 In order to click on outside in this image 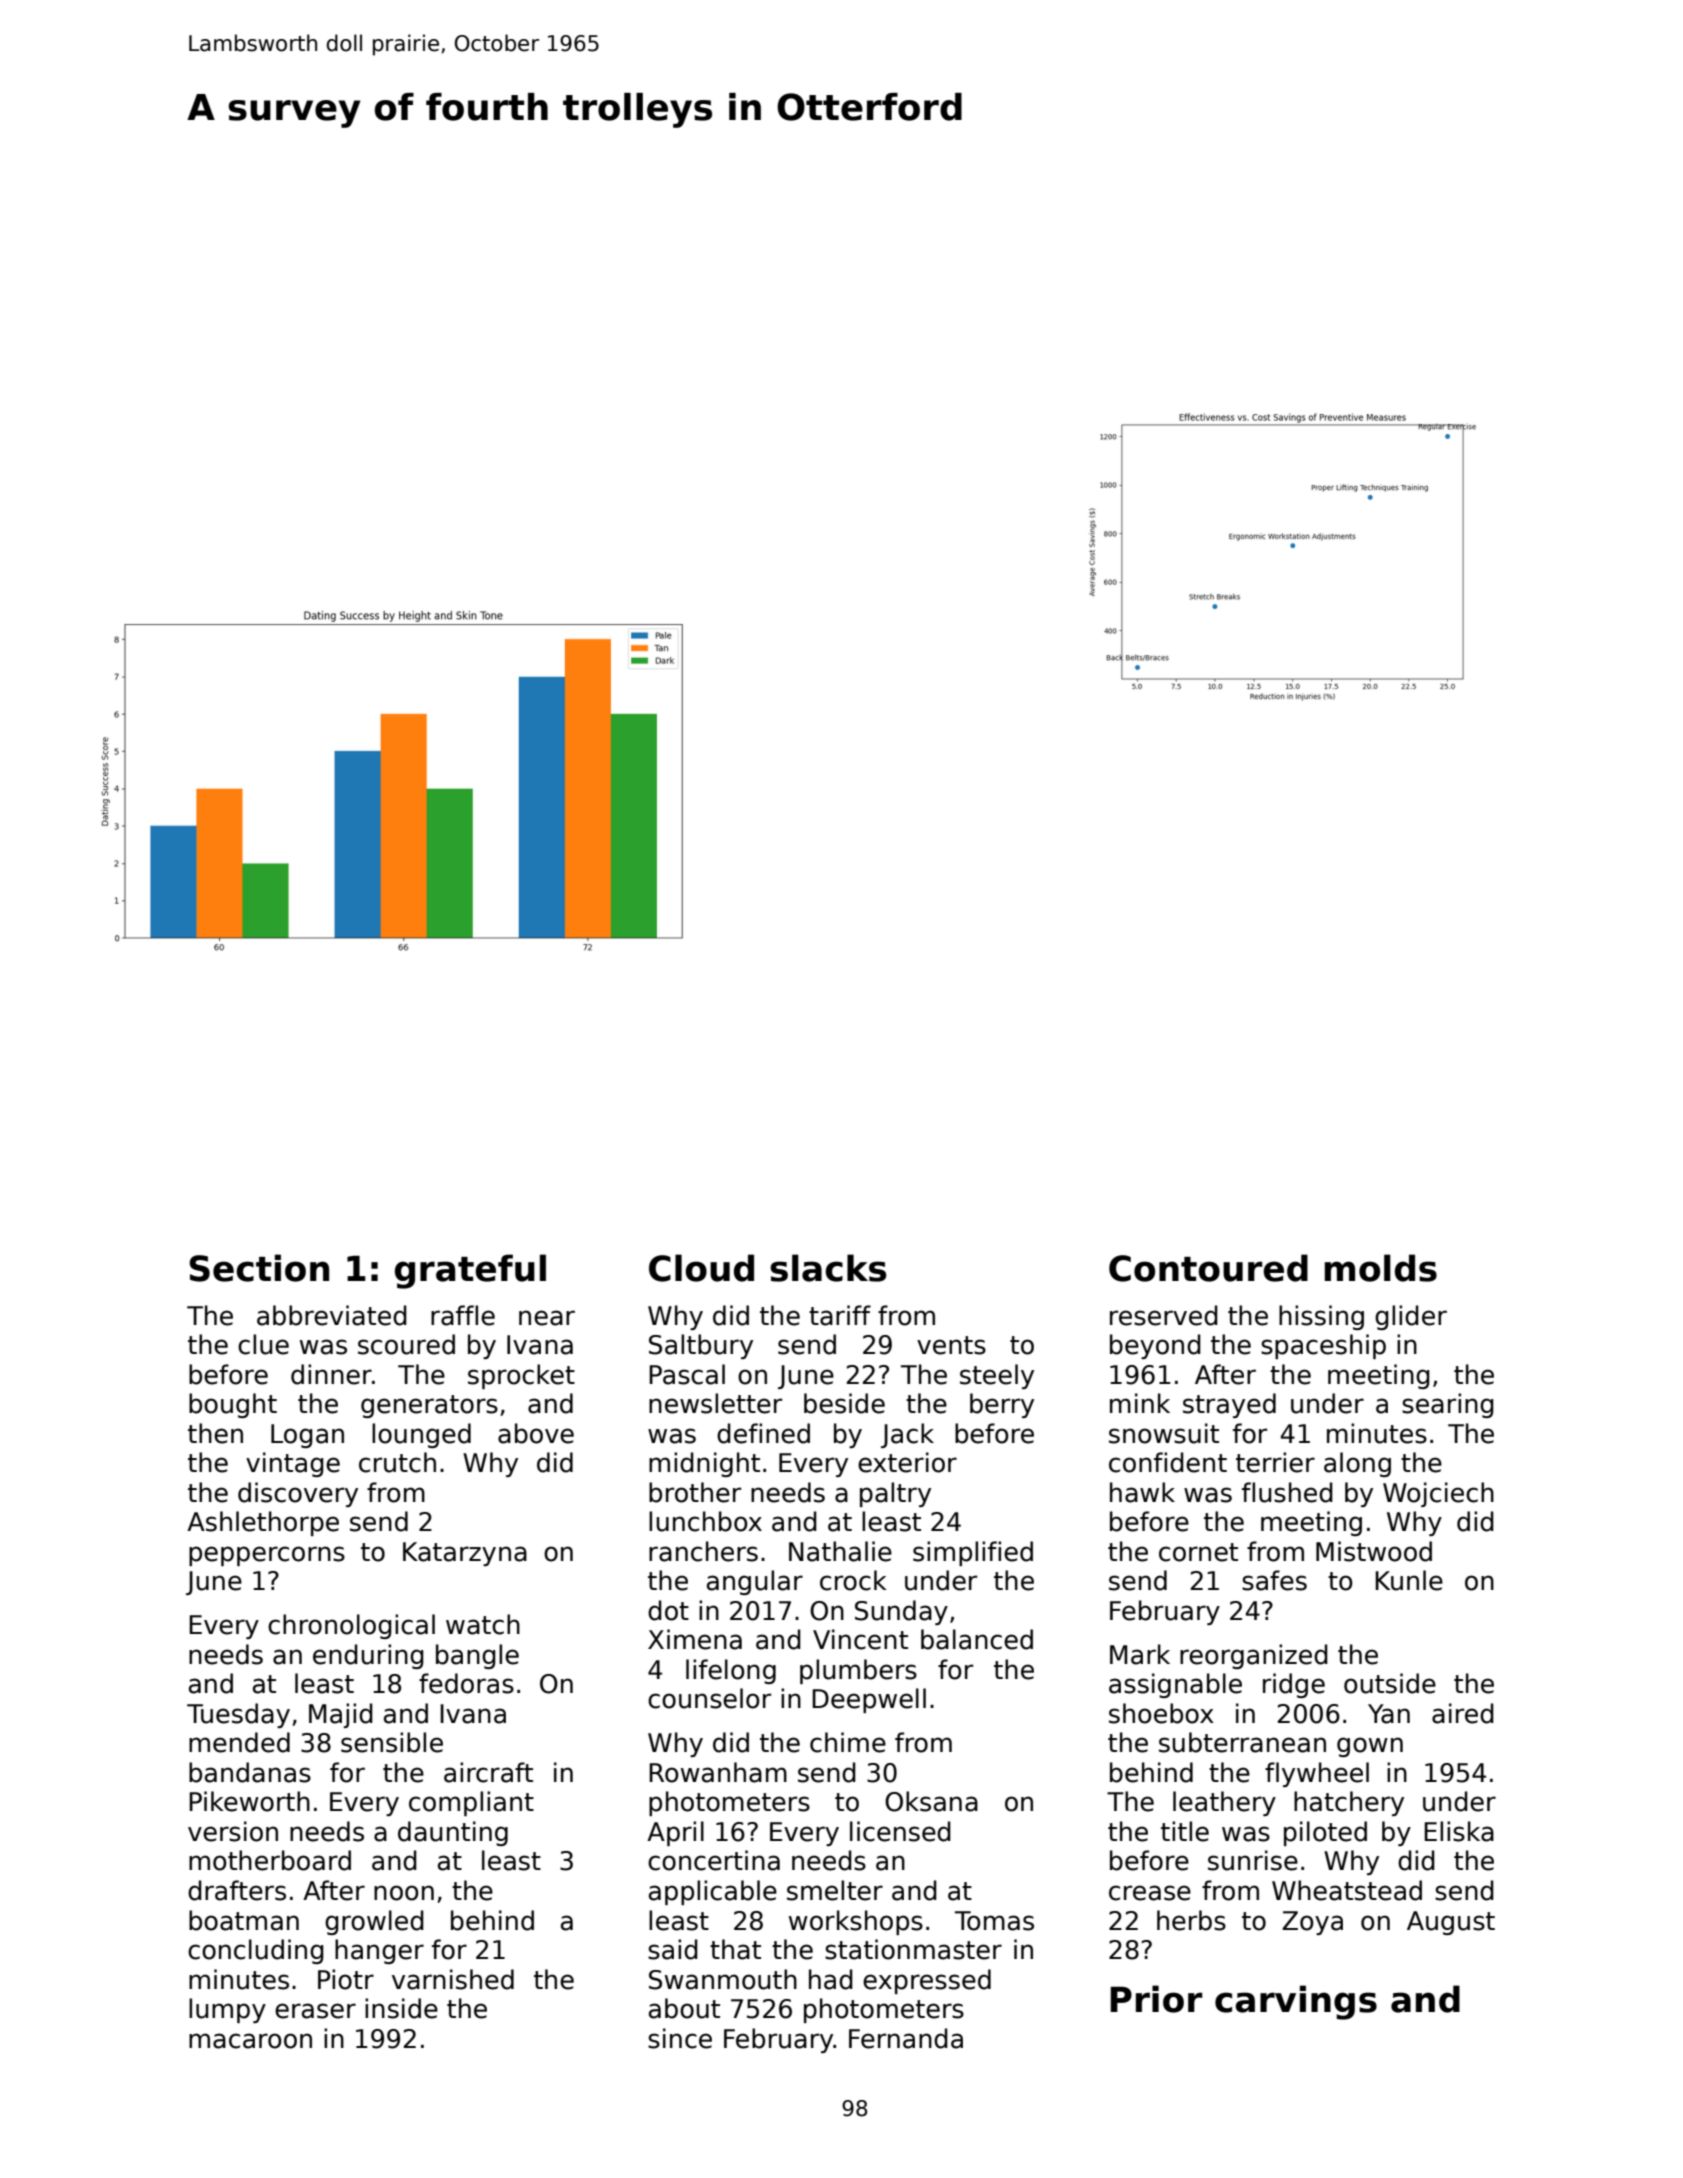, I will do `click(1390, 1683)`.
